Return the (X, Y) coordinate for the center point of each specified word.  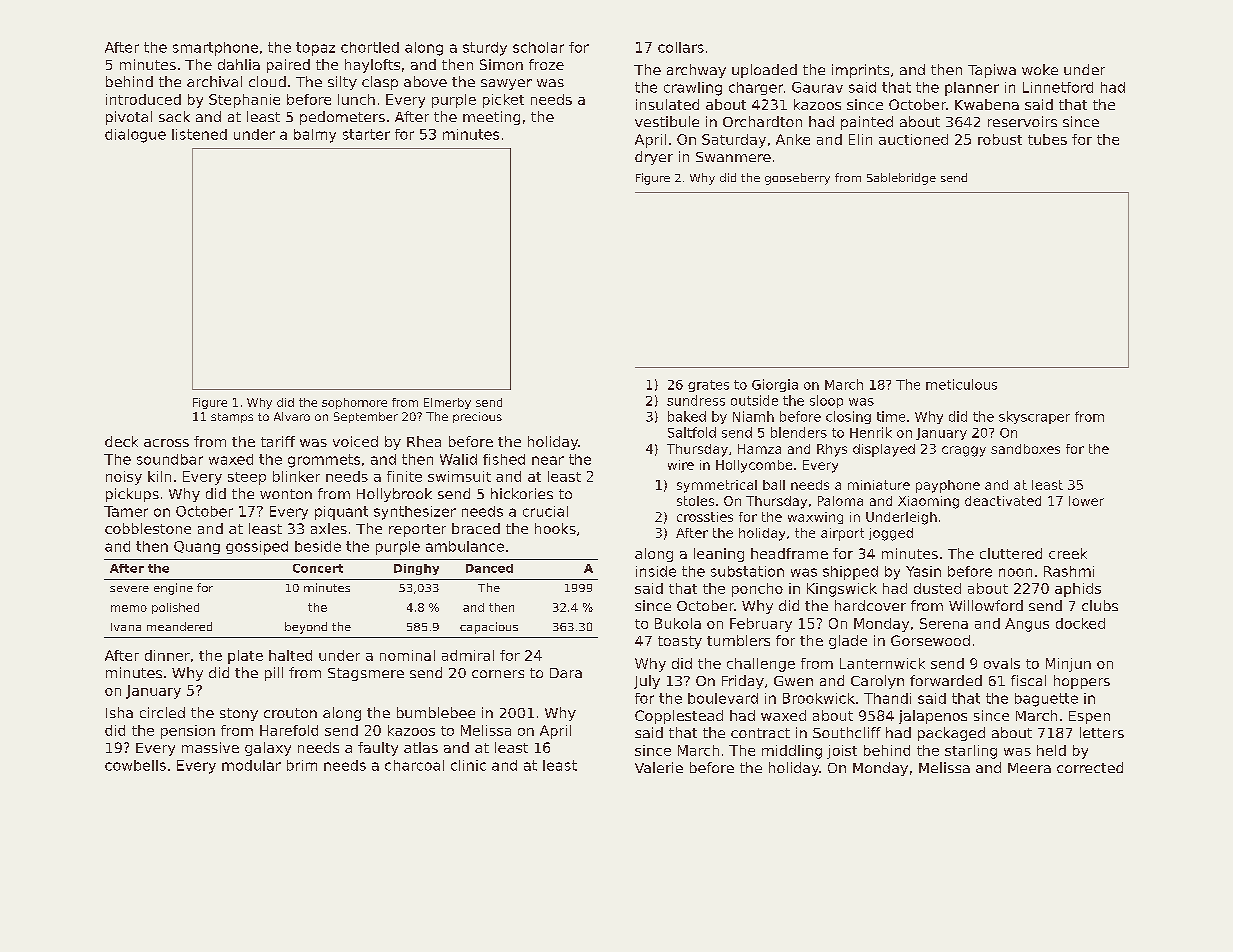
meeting (491, 118)
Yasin (923, 571)
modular (251, 765)
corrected (1090, 767)
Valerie (659, 767)
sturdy (485, 49)
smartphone (215, 49)
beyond (306, 628)
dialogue (135, 136)
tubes (1047, 139)
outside (754, 400)
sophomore (354, 403)
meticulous (961, 384)
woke (1040, 69)
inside (656, 571)
